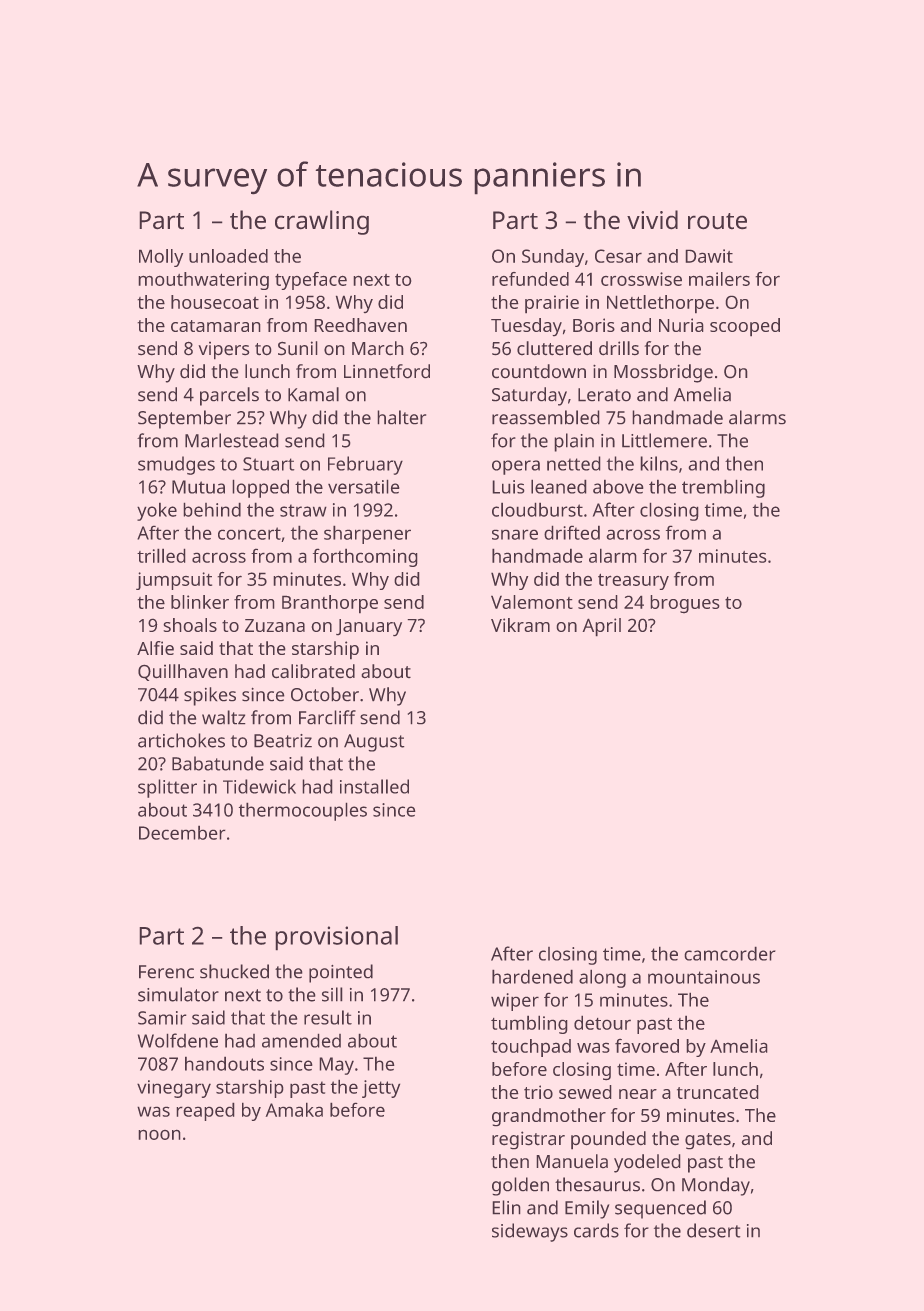 The image size is (924, 1311). What do you see at coordinates (301, 1041) in the screenshot?
I see `amended` at bounding box center [301, 1041].
